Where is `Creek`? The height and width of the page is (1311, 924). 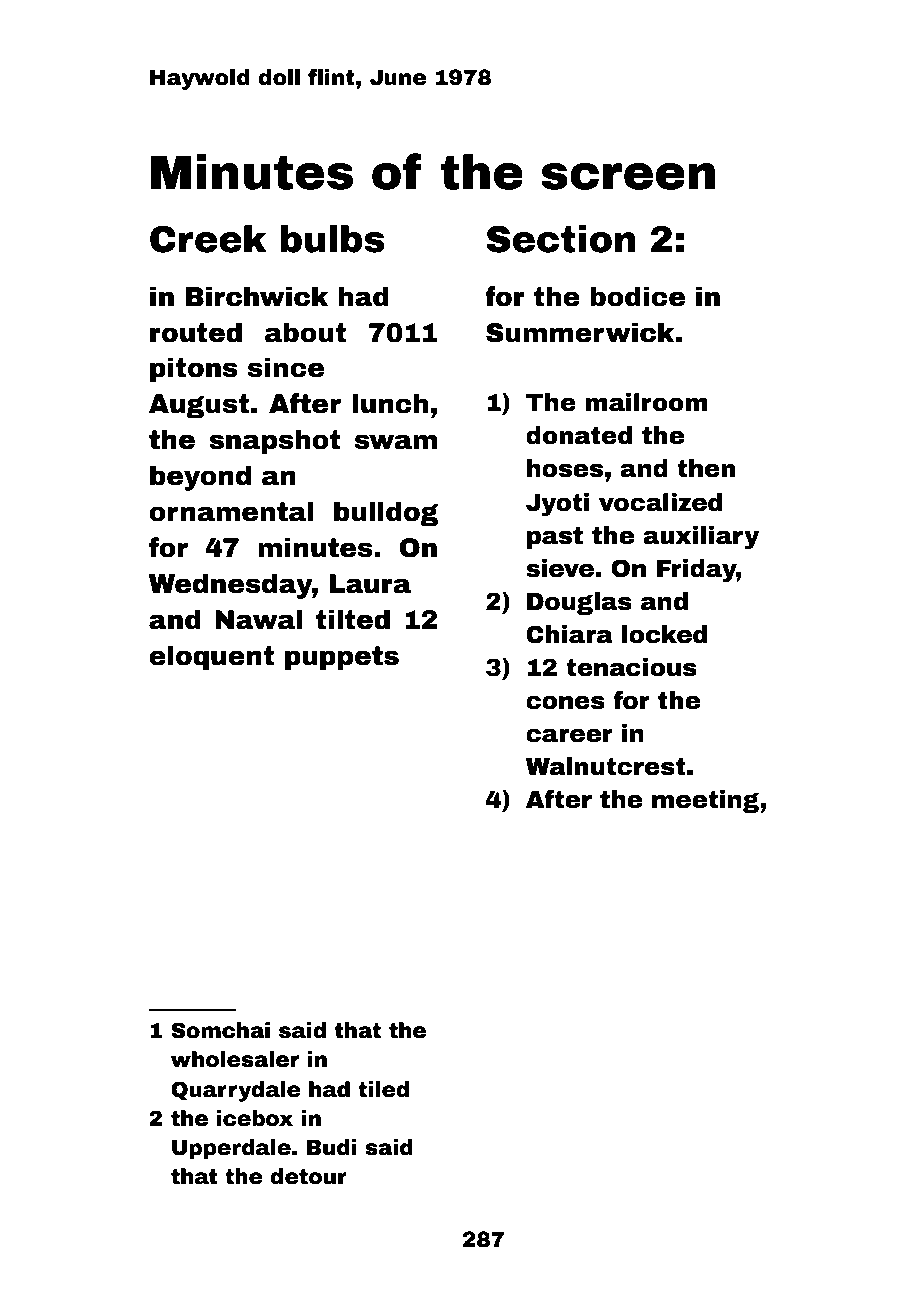
Creek is located at coordinates (208, 239).
